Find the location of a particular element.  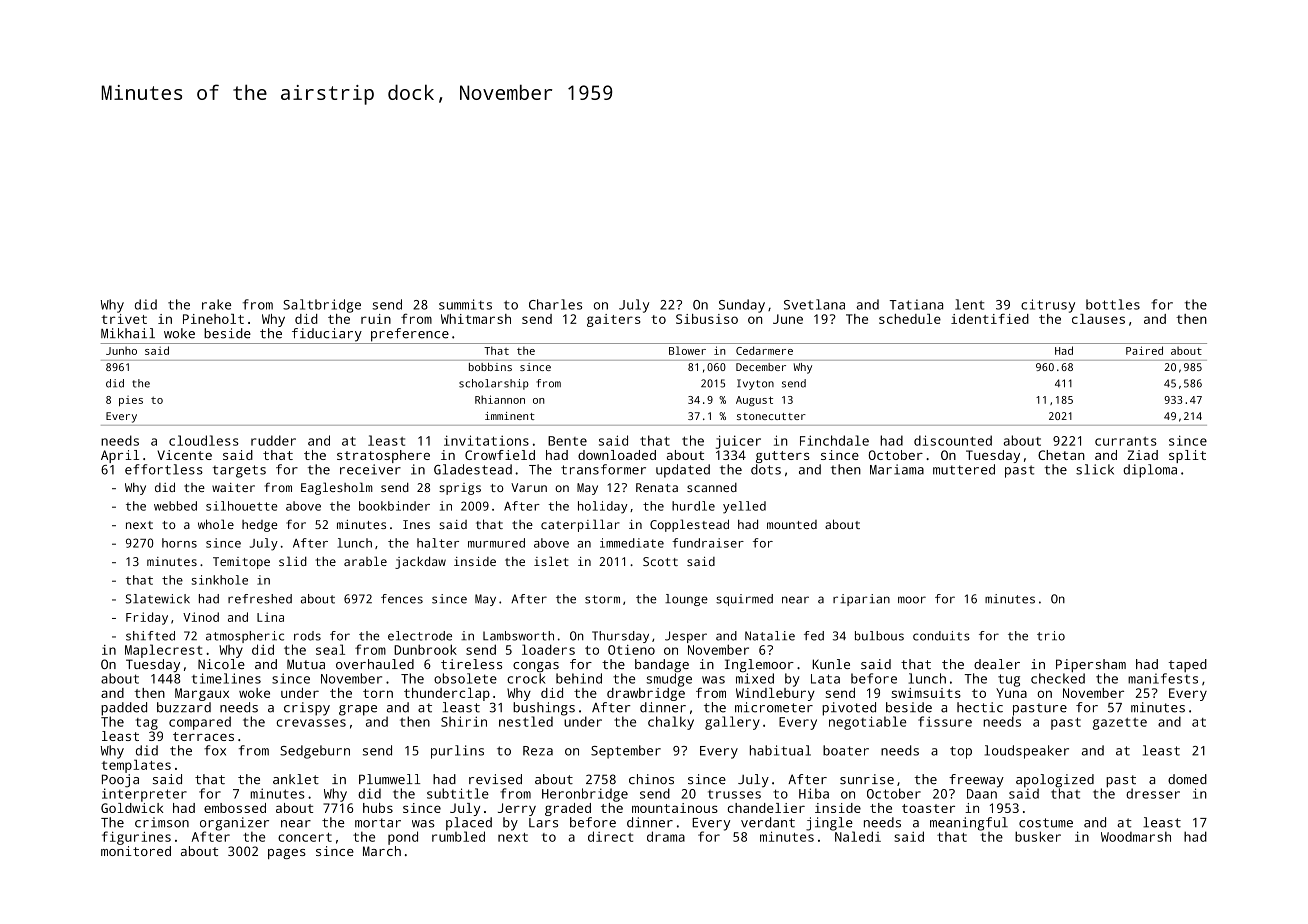

Svetlana is located at coordinates (814, 304).
